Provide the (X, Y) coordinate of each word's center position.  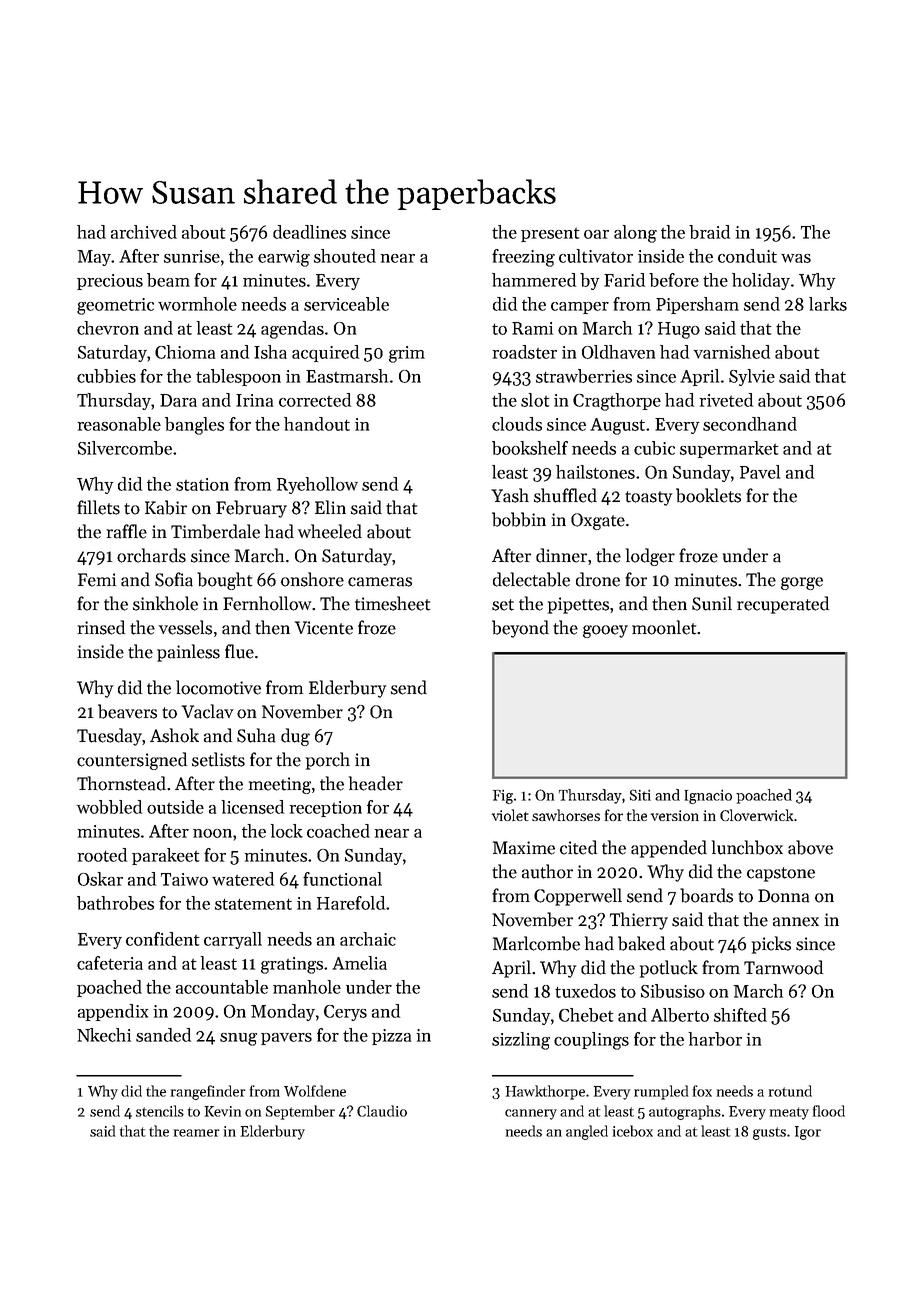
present (550, 235)
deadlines (309, 232)
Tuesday (109, 737)
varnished (732, 352)
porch (328, 761)
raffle (127, 531)
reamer (197, 1133)
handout (317, 424)
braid (709, 232)
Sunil (712, 603)
